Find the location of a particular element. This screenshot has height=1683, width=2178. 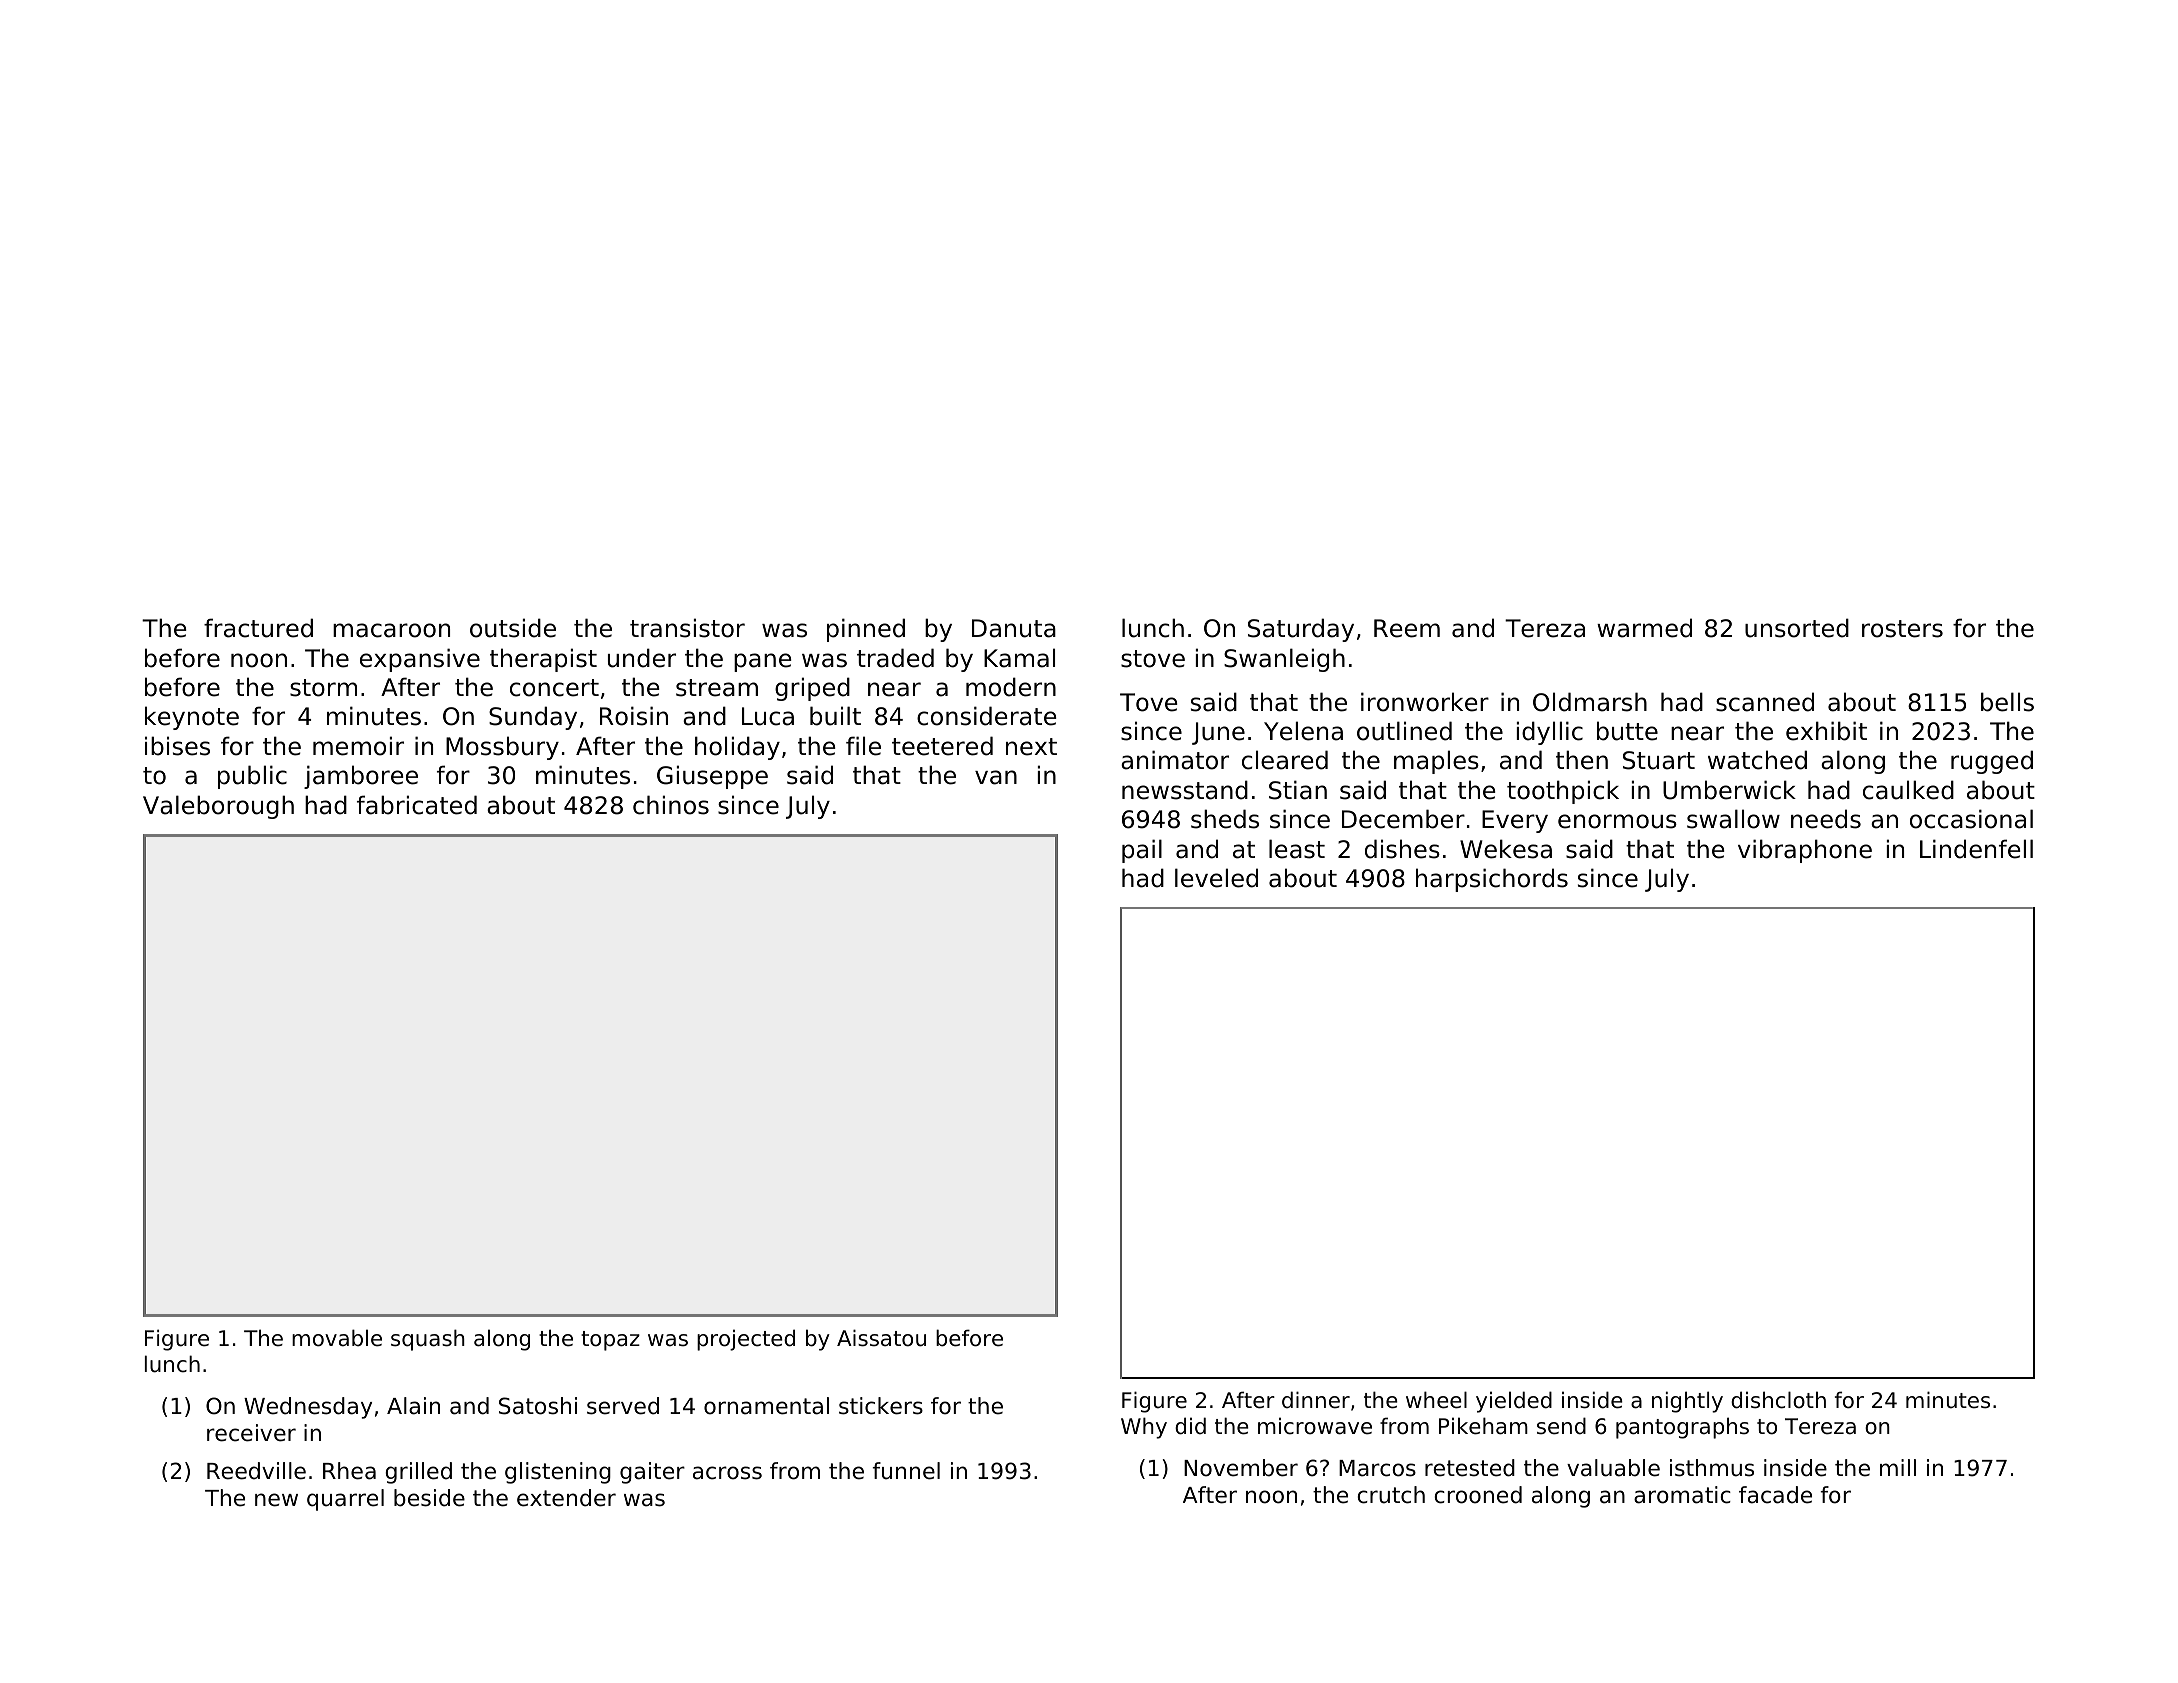

teetered is located at coordinates (942, 746).
